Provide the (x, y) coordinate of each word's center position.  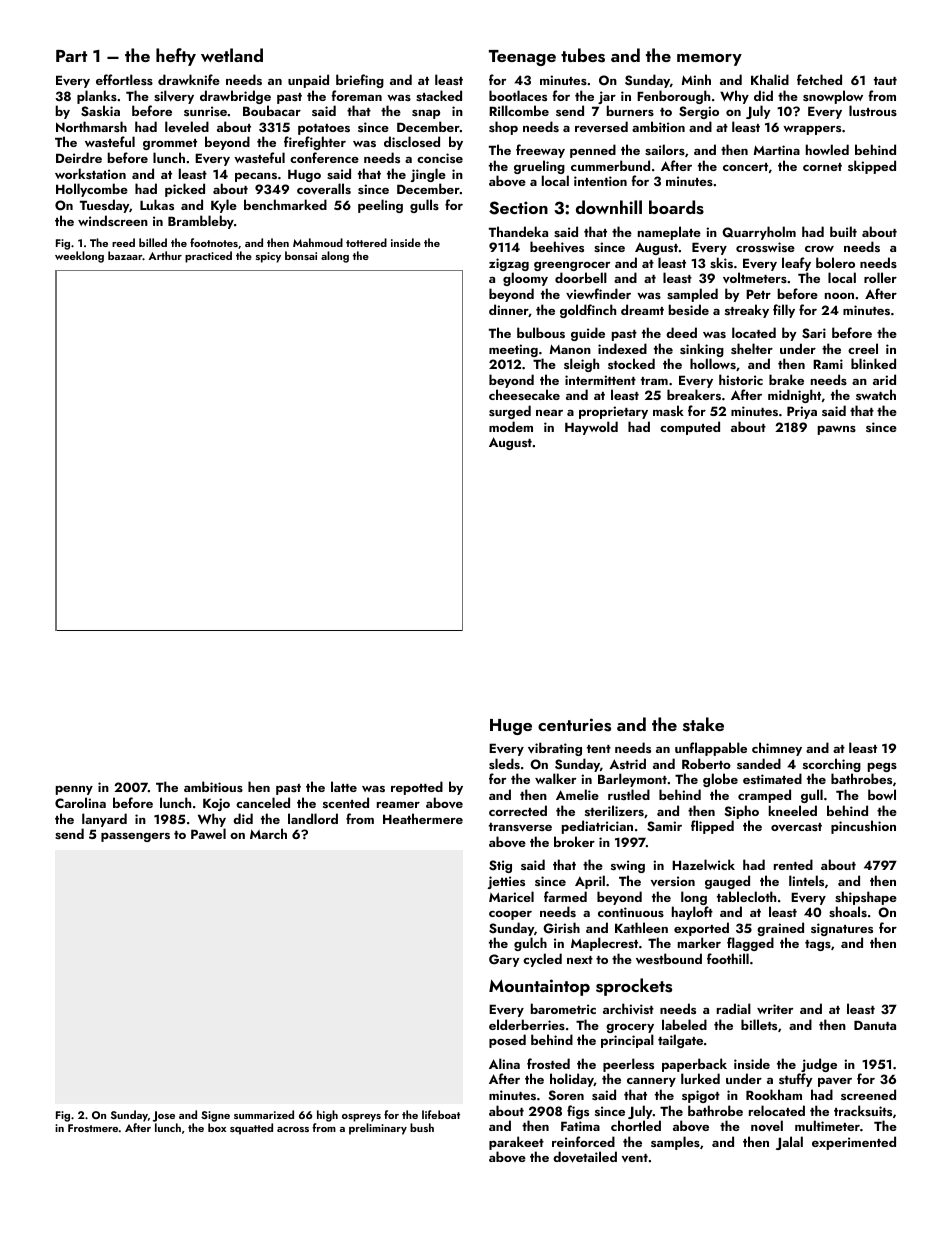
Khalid (770, 79)
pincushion (863, 827)
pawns (837, 430)
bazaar (125, 255)
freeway (540, 151)
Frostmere (93, 1128)
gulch (530, 944)
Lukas (157, 204)
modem (511, 426)
